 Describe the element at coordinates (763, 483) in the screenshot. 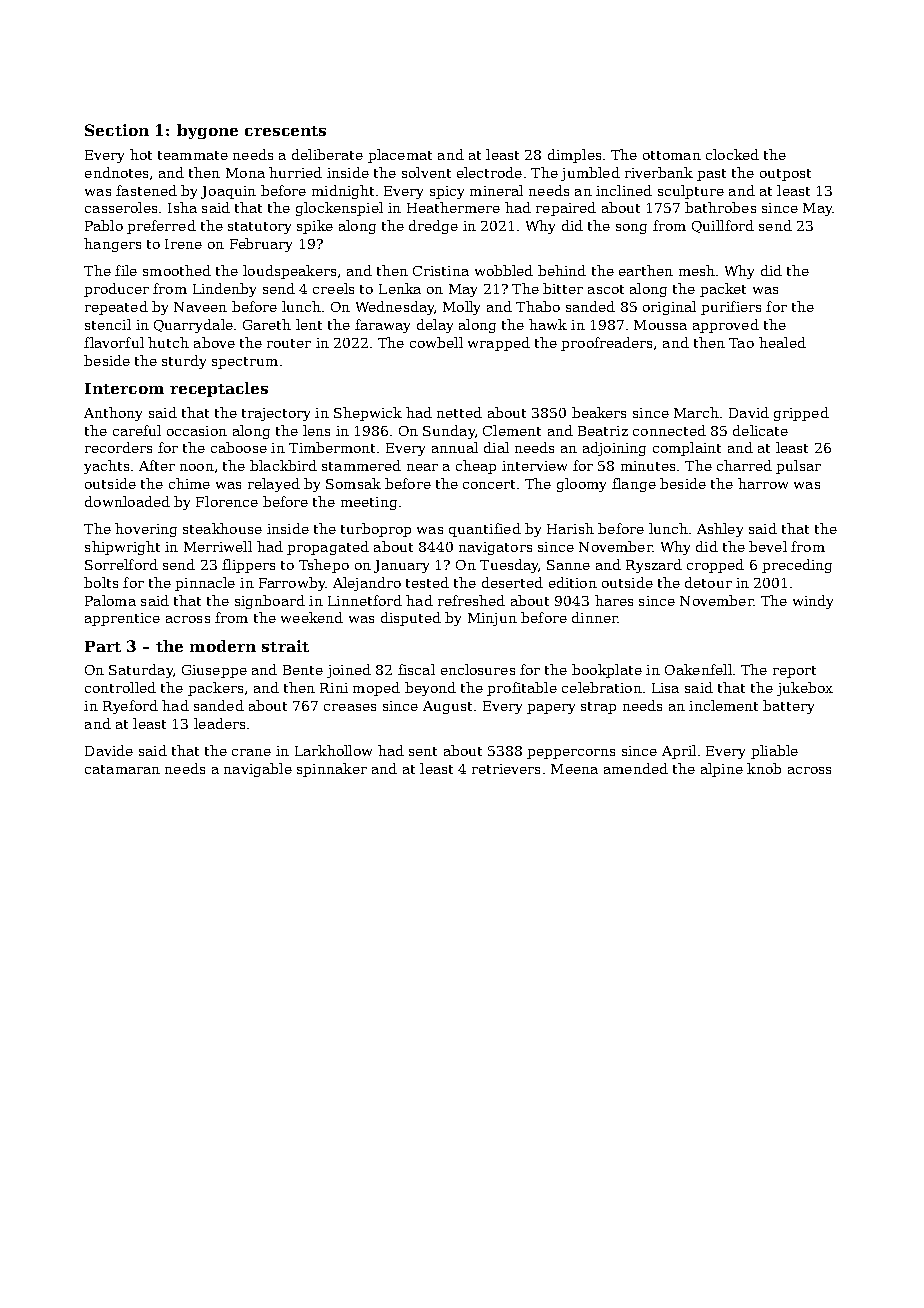

I see `harrow` at that location.
